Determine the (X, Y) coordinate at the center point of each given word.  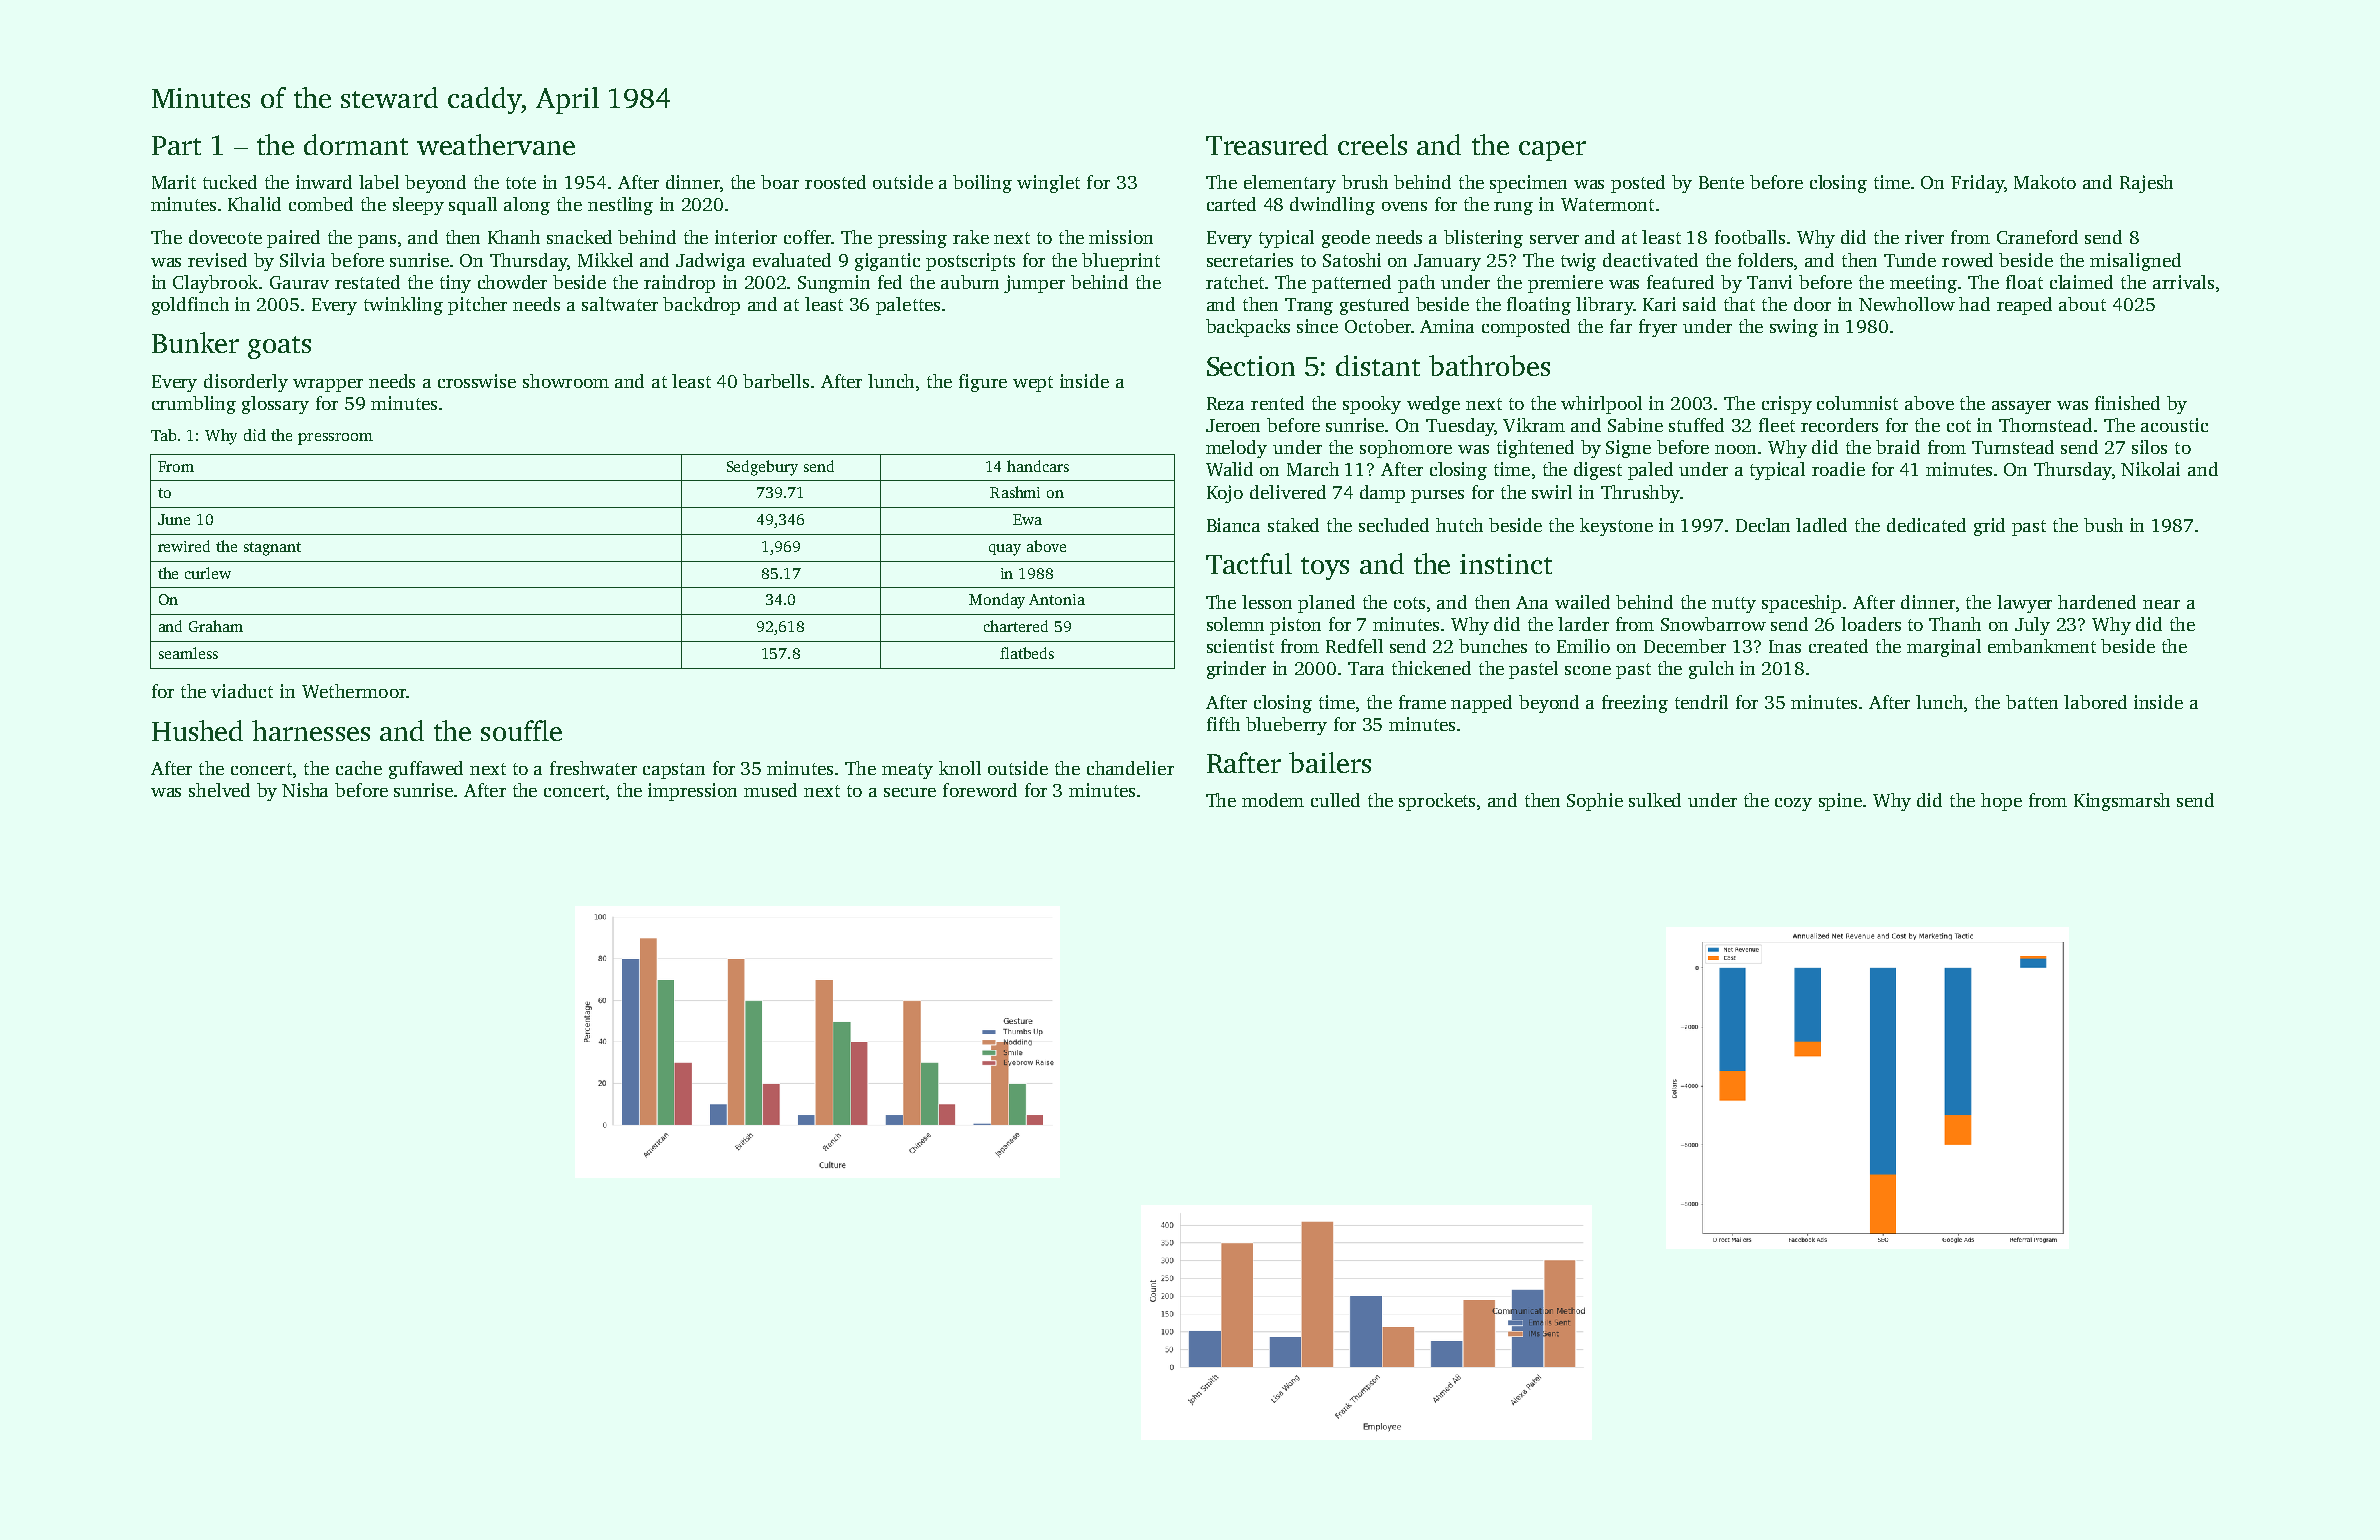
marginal (1944, 648)
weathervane (496, 144)
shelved (219, 790)
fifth (1223, 724)
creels (1372, 144)
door (1812, 304)
